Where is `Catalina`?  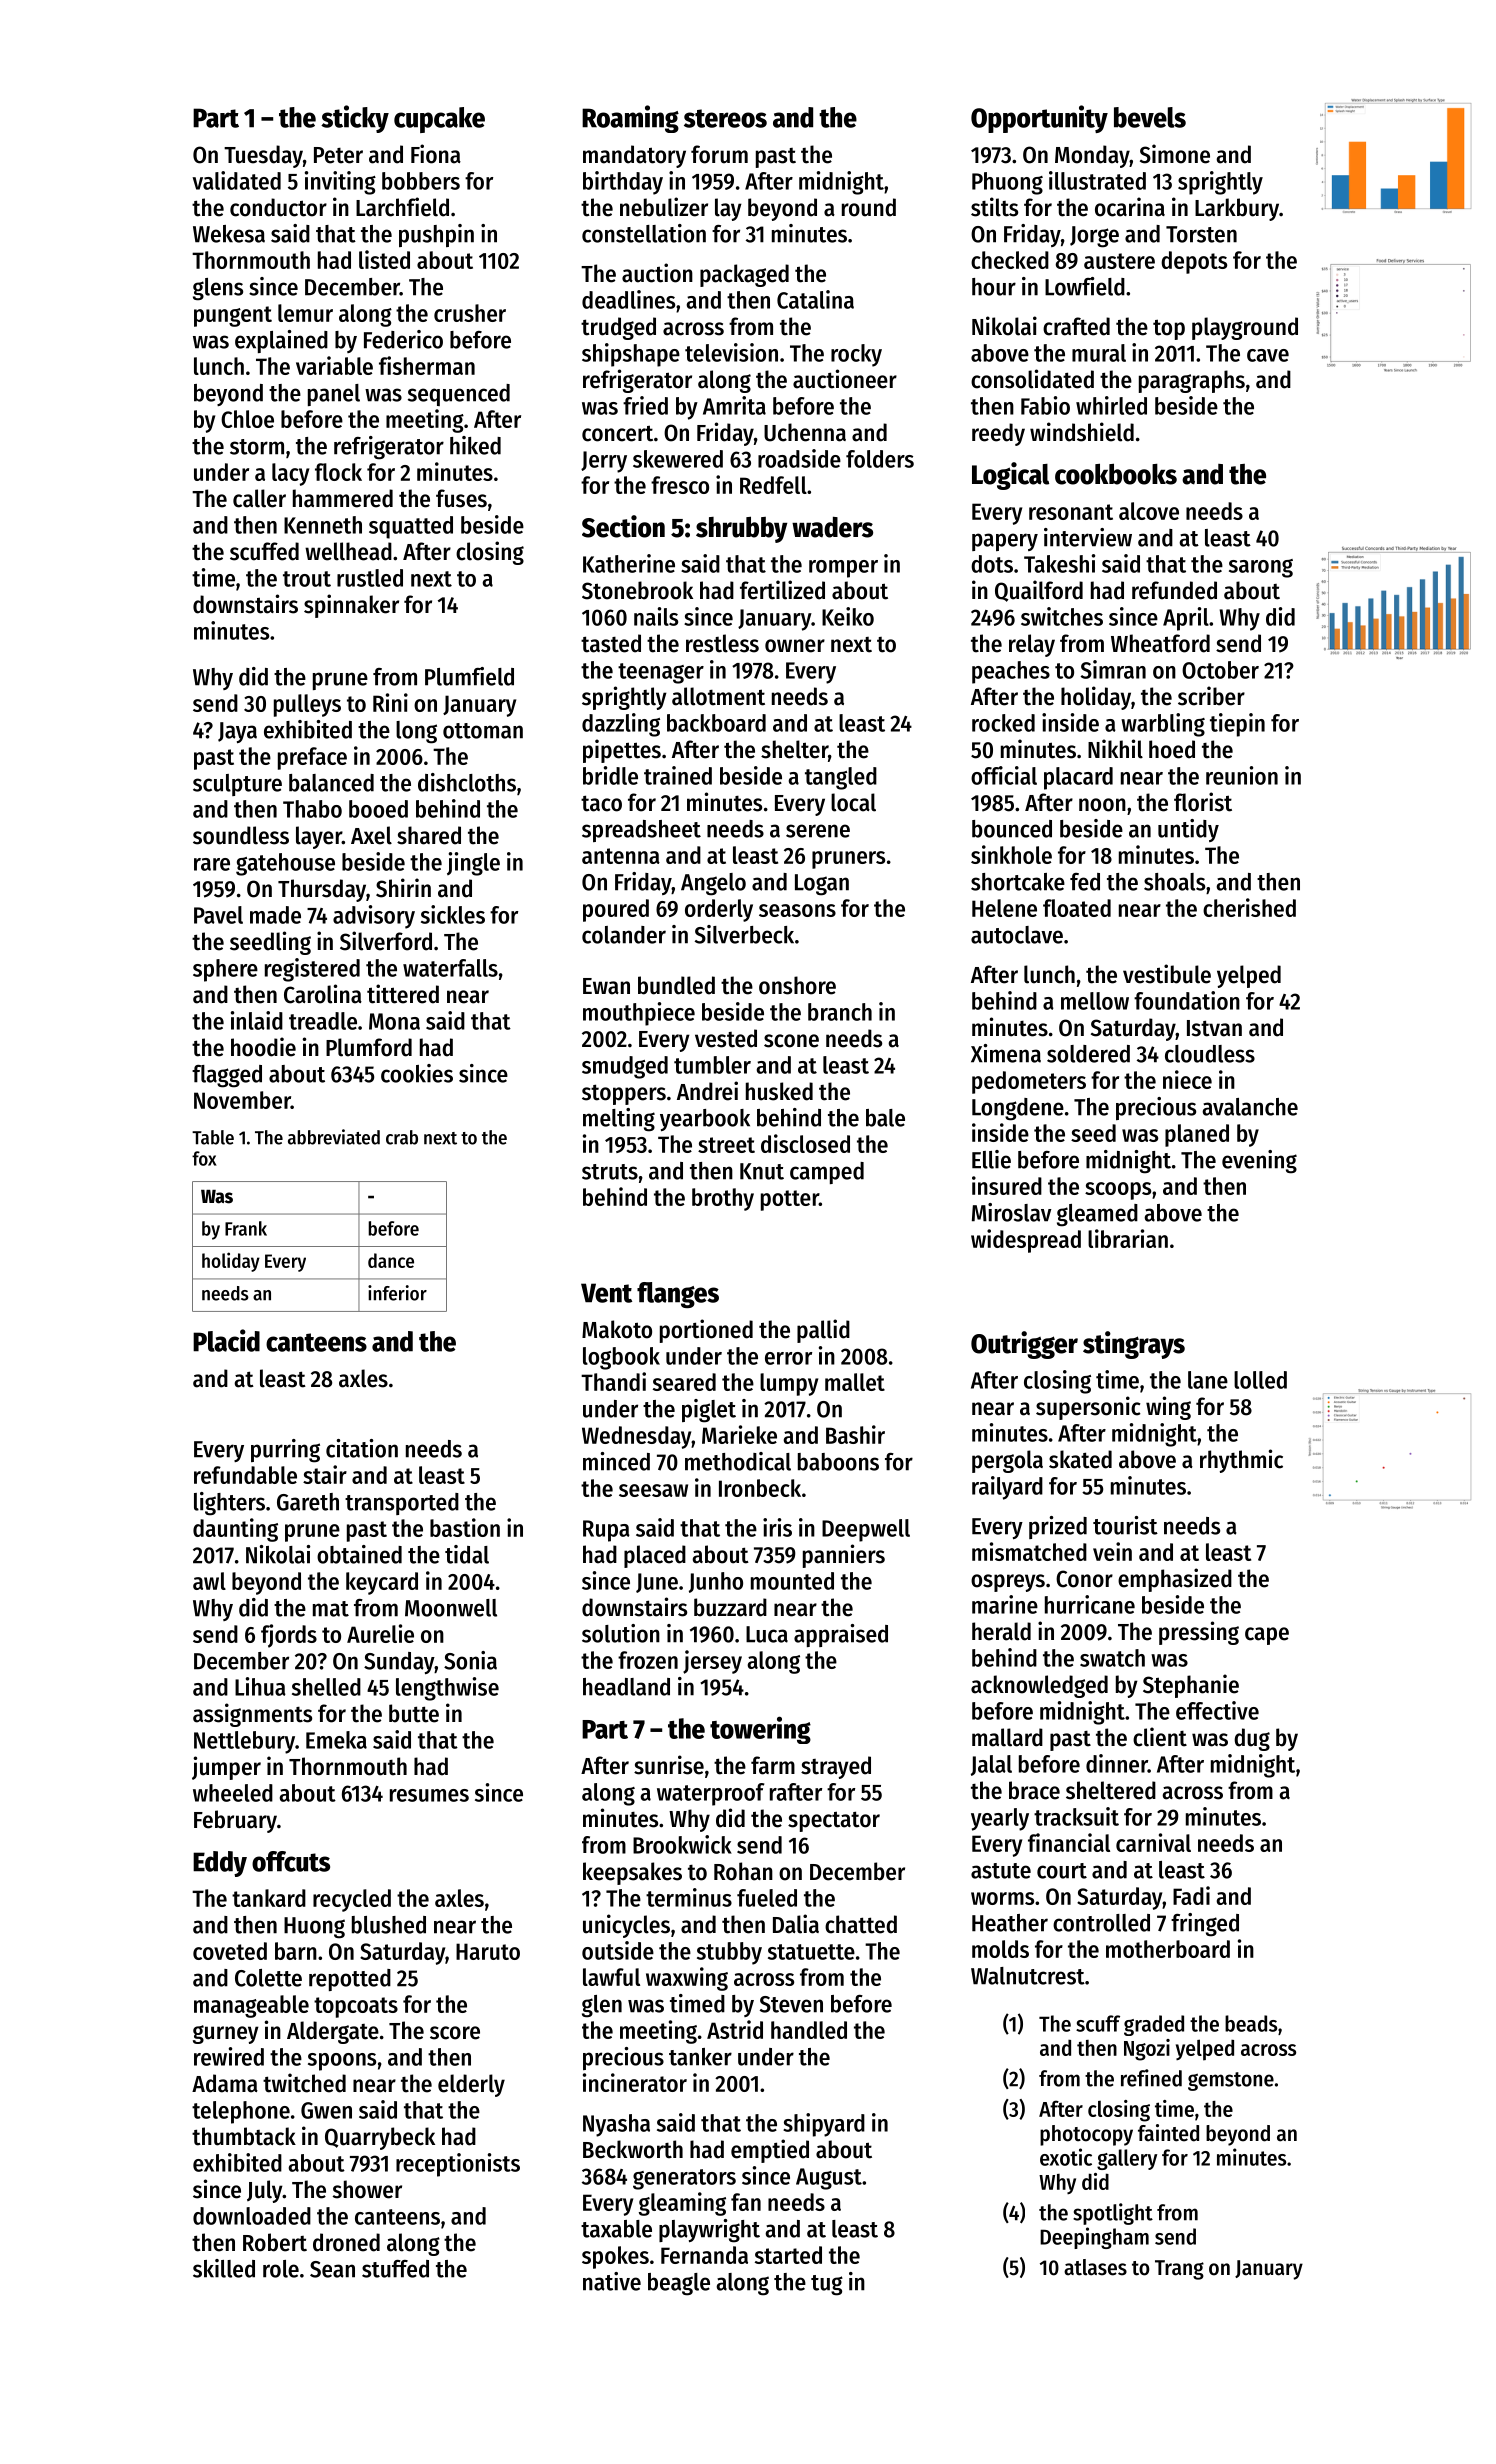 Catalina is located at coordinates (815, 299).
